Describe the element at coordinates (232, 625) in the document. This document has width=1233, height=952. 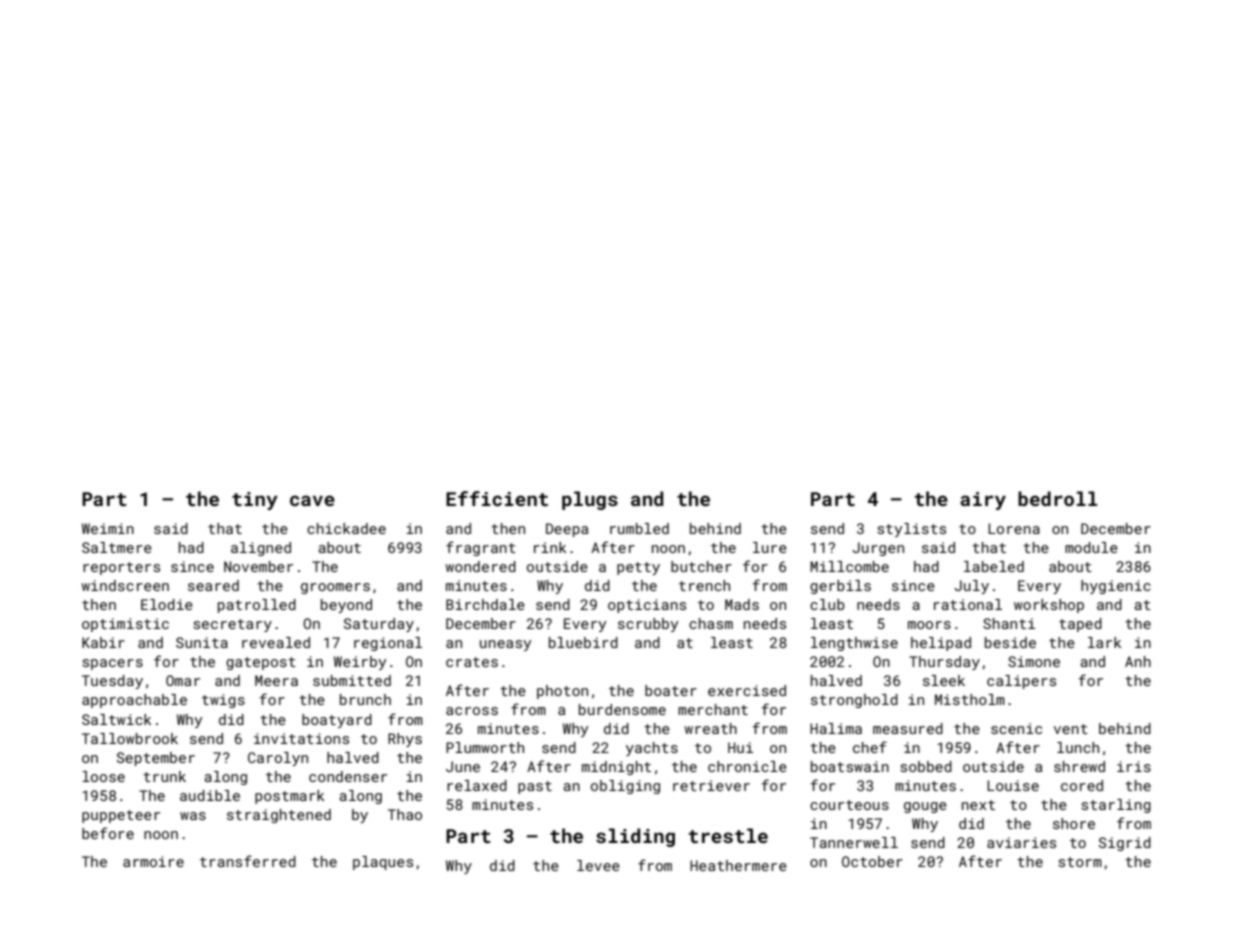
I see `secretary` at that location.
